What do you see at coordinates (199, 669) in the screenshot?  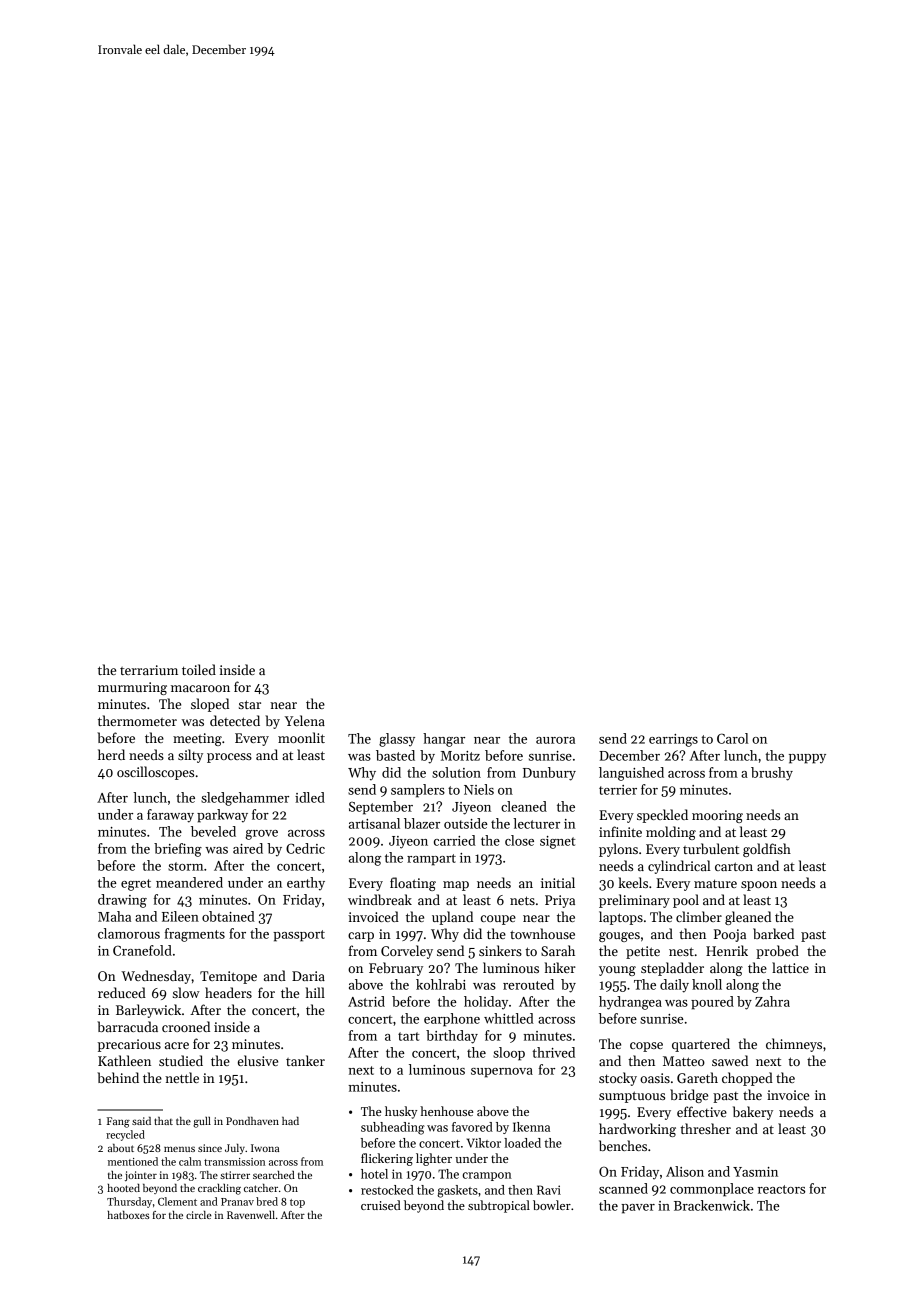 I see `toiled` at bounding box center [199, 669].
